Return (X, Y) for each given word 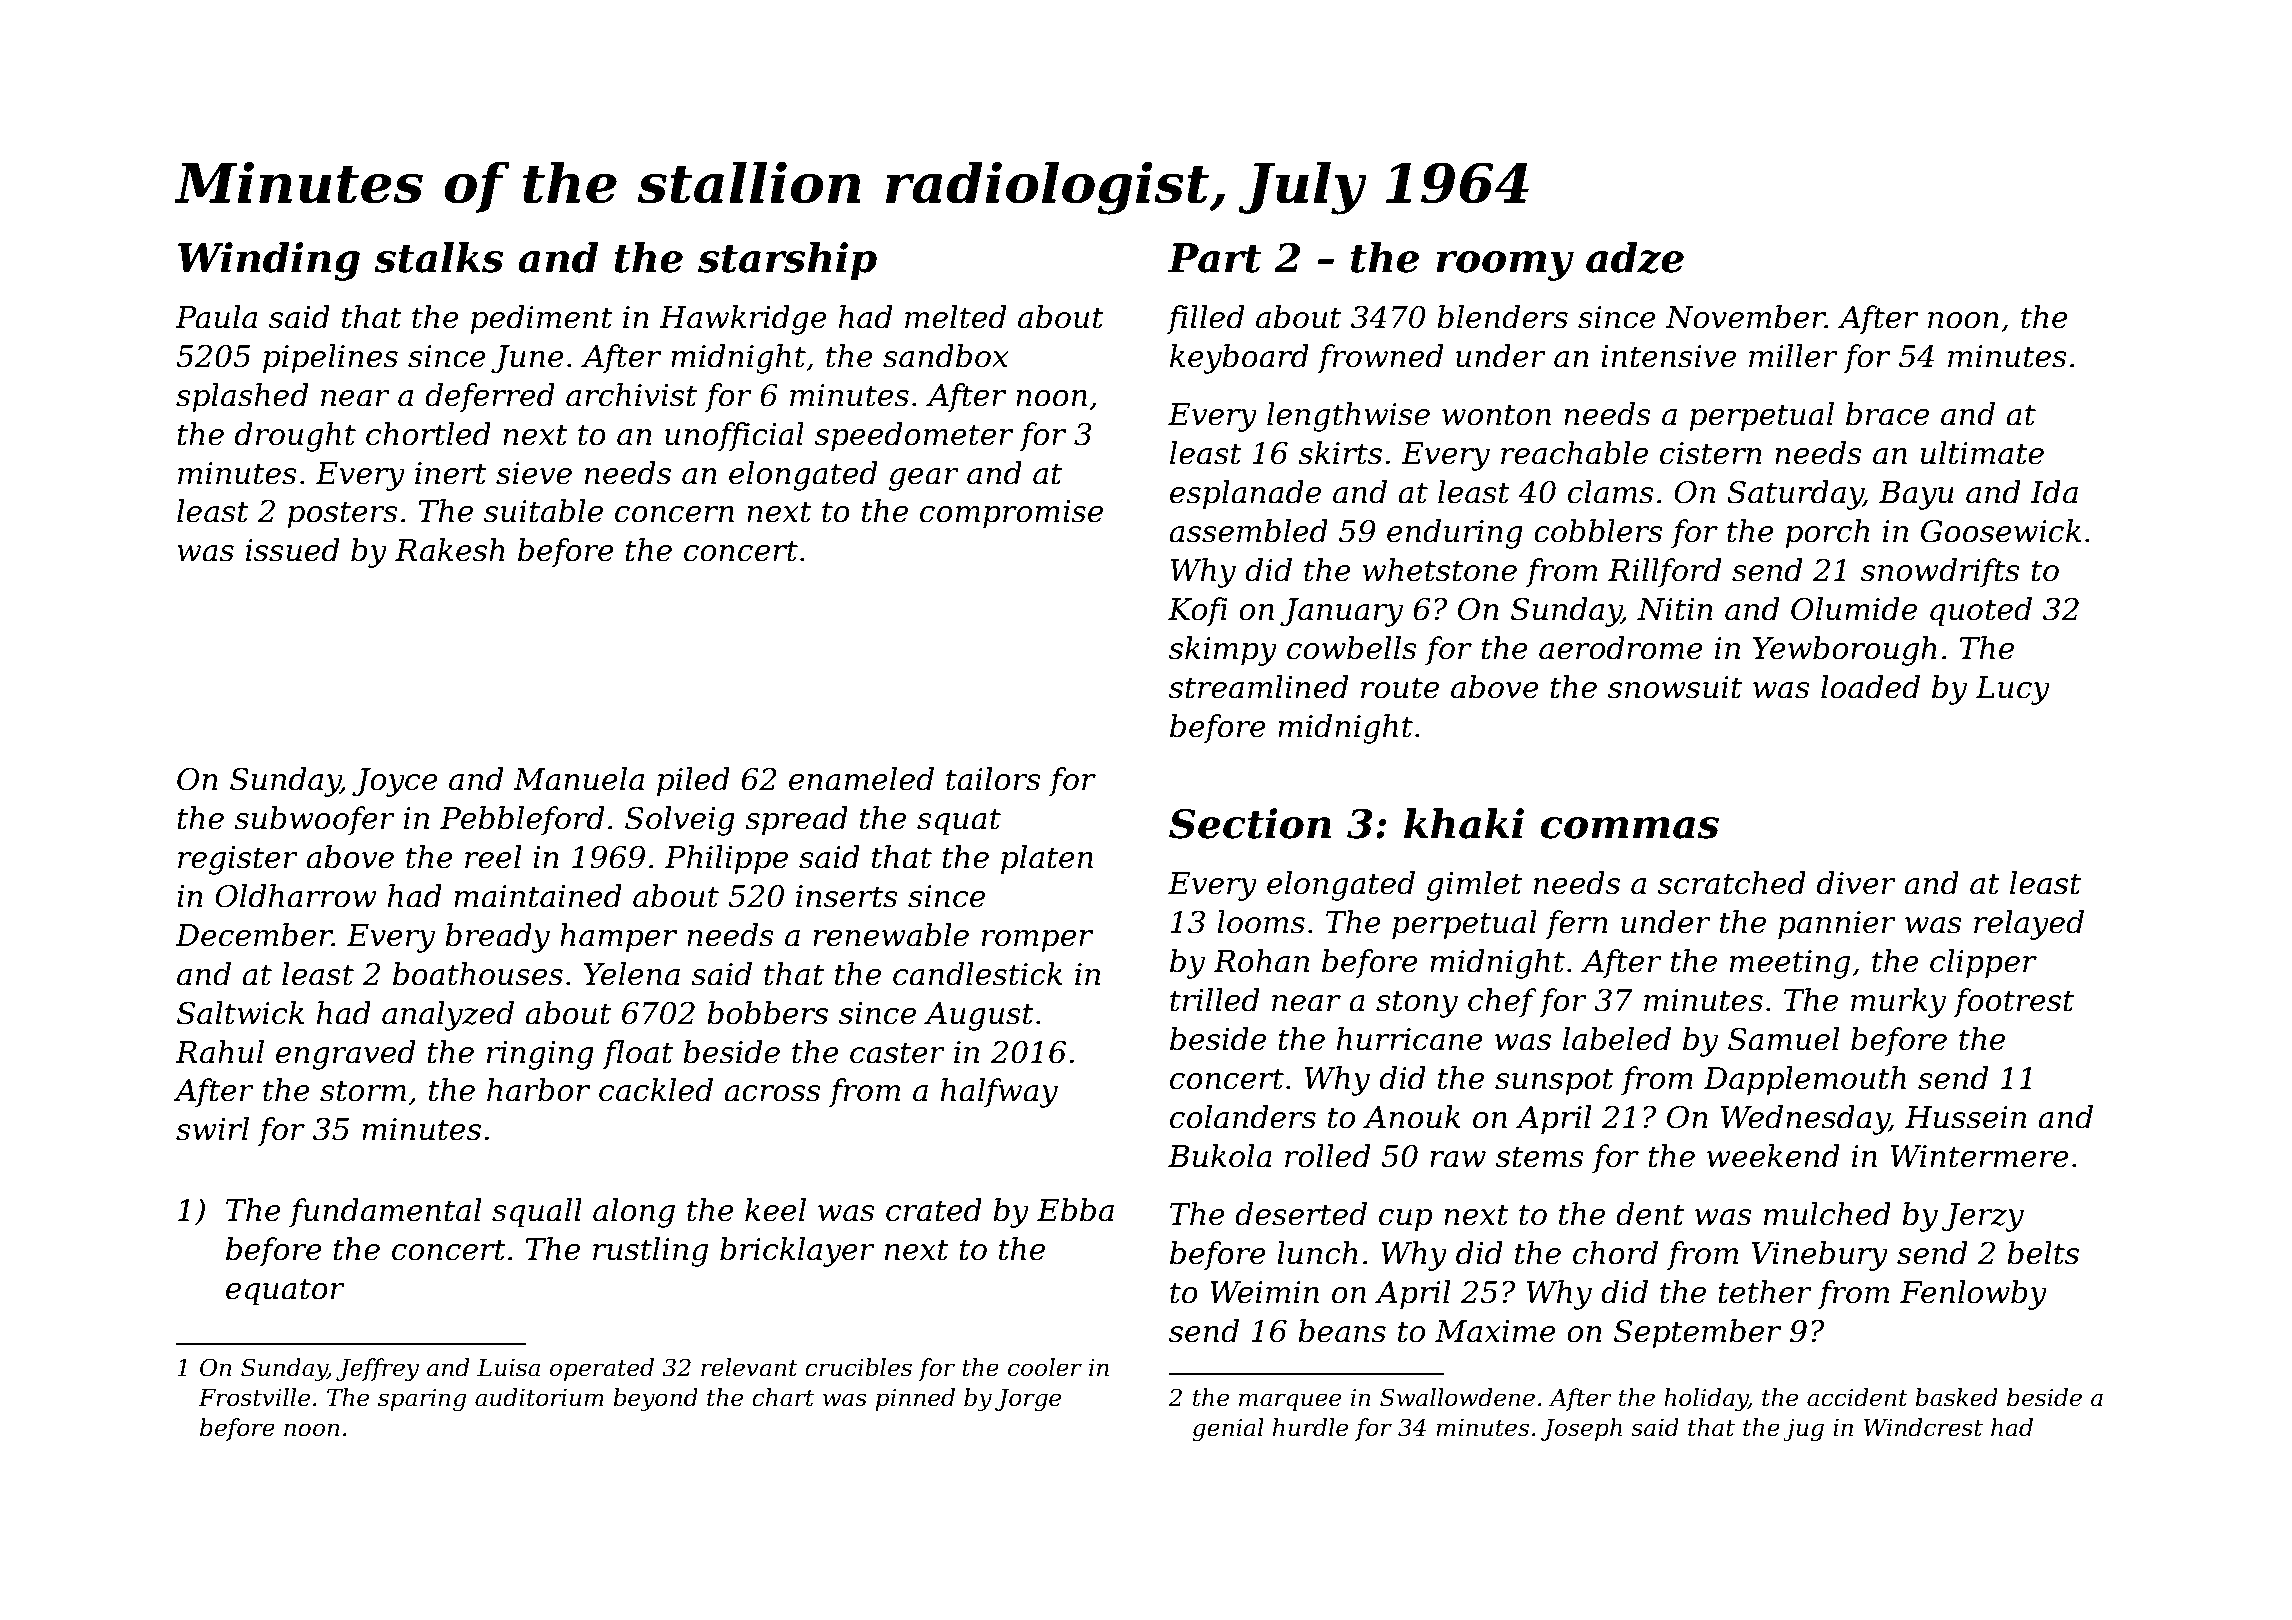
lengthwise (1348, 417)
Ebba (1075, 1210)
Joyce (395, 782)
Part (1214, 258)
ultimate (1982, 453)
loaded (1870, 687)
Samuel (1783, 1039)
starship (787, 261)
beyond (655, 1399)
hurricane (1410, 1039)
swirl (212, 1129)
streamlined (1258, 687)
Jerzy (1983, 1217)
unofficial (734, 436)
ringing (540, 1055)
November (1745, 317)
